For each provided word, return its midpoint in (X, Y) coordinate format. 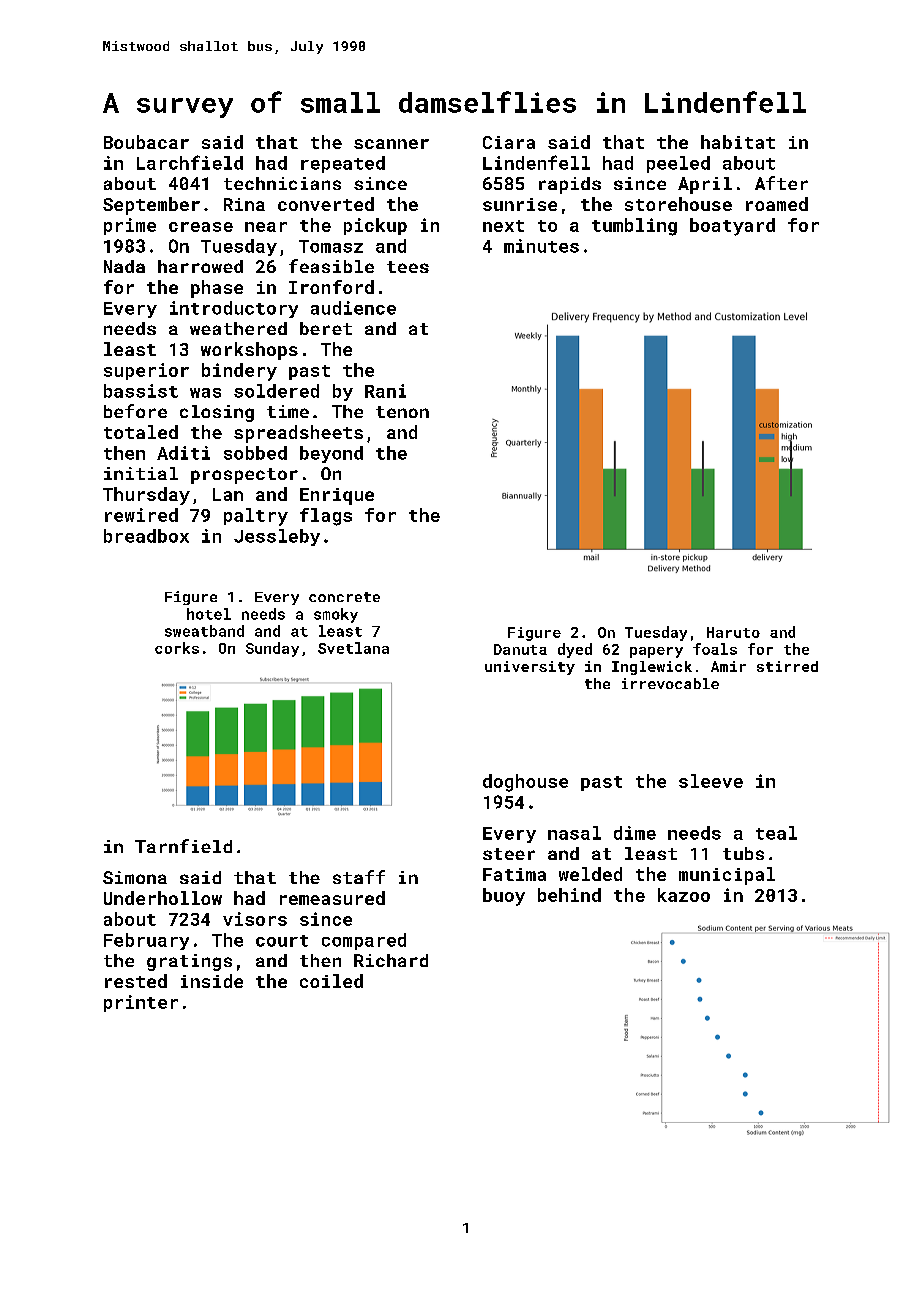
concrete (344, 597)
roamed (777, 204)
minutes (541, 246)
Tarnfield (183, 846)
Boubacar (146, 142)
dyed (575, 650)
